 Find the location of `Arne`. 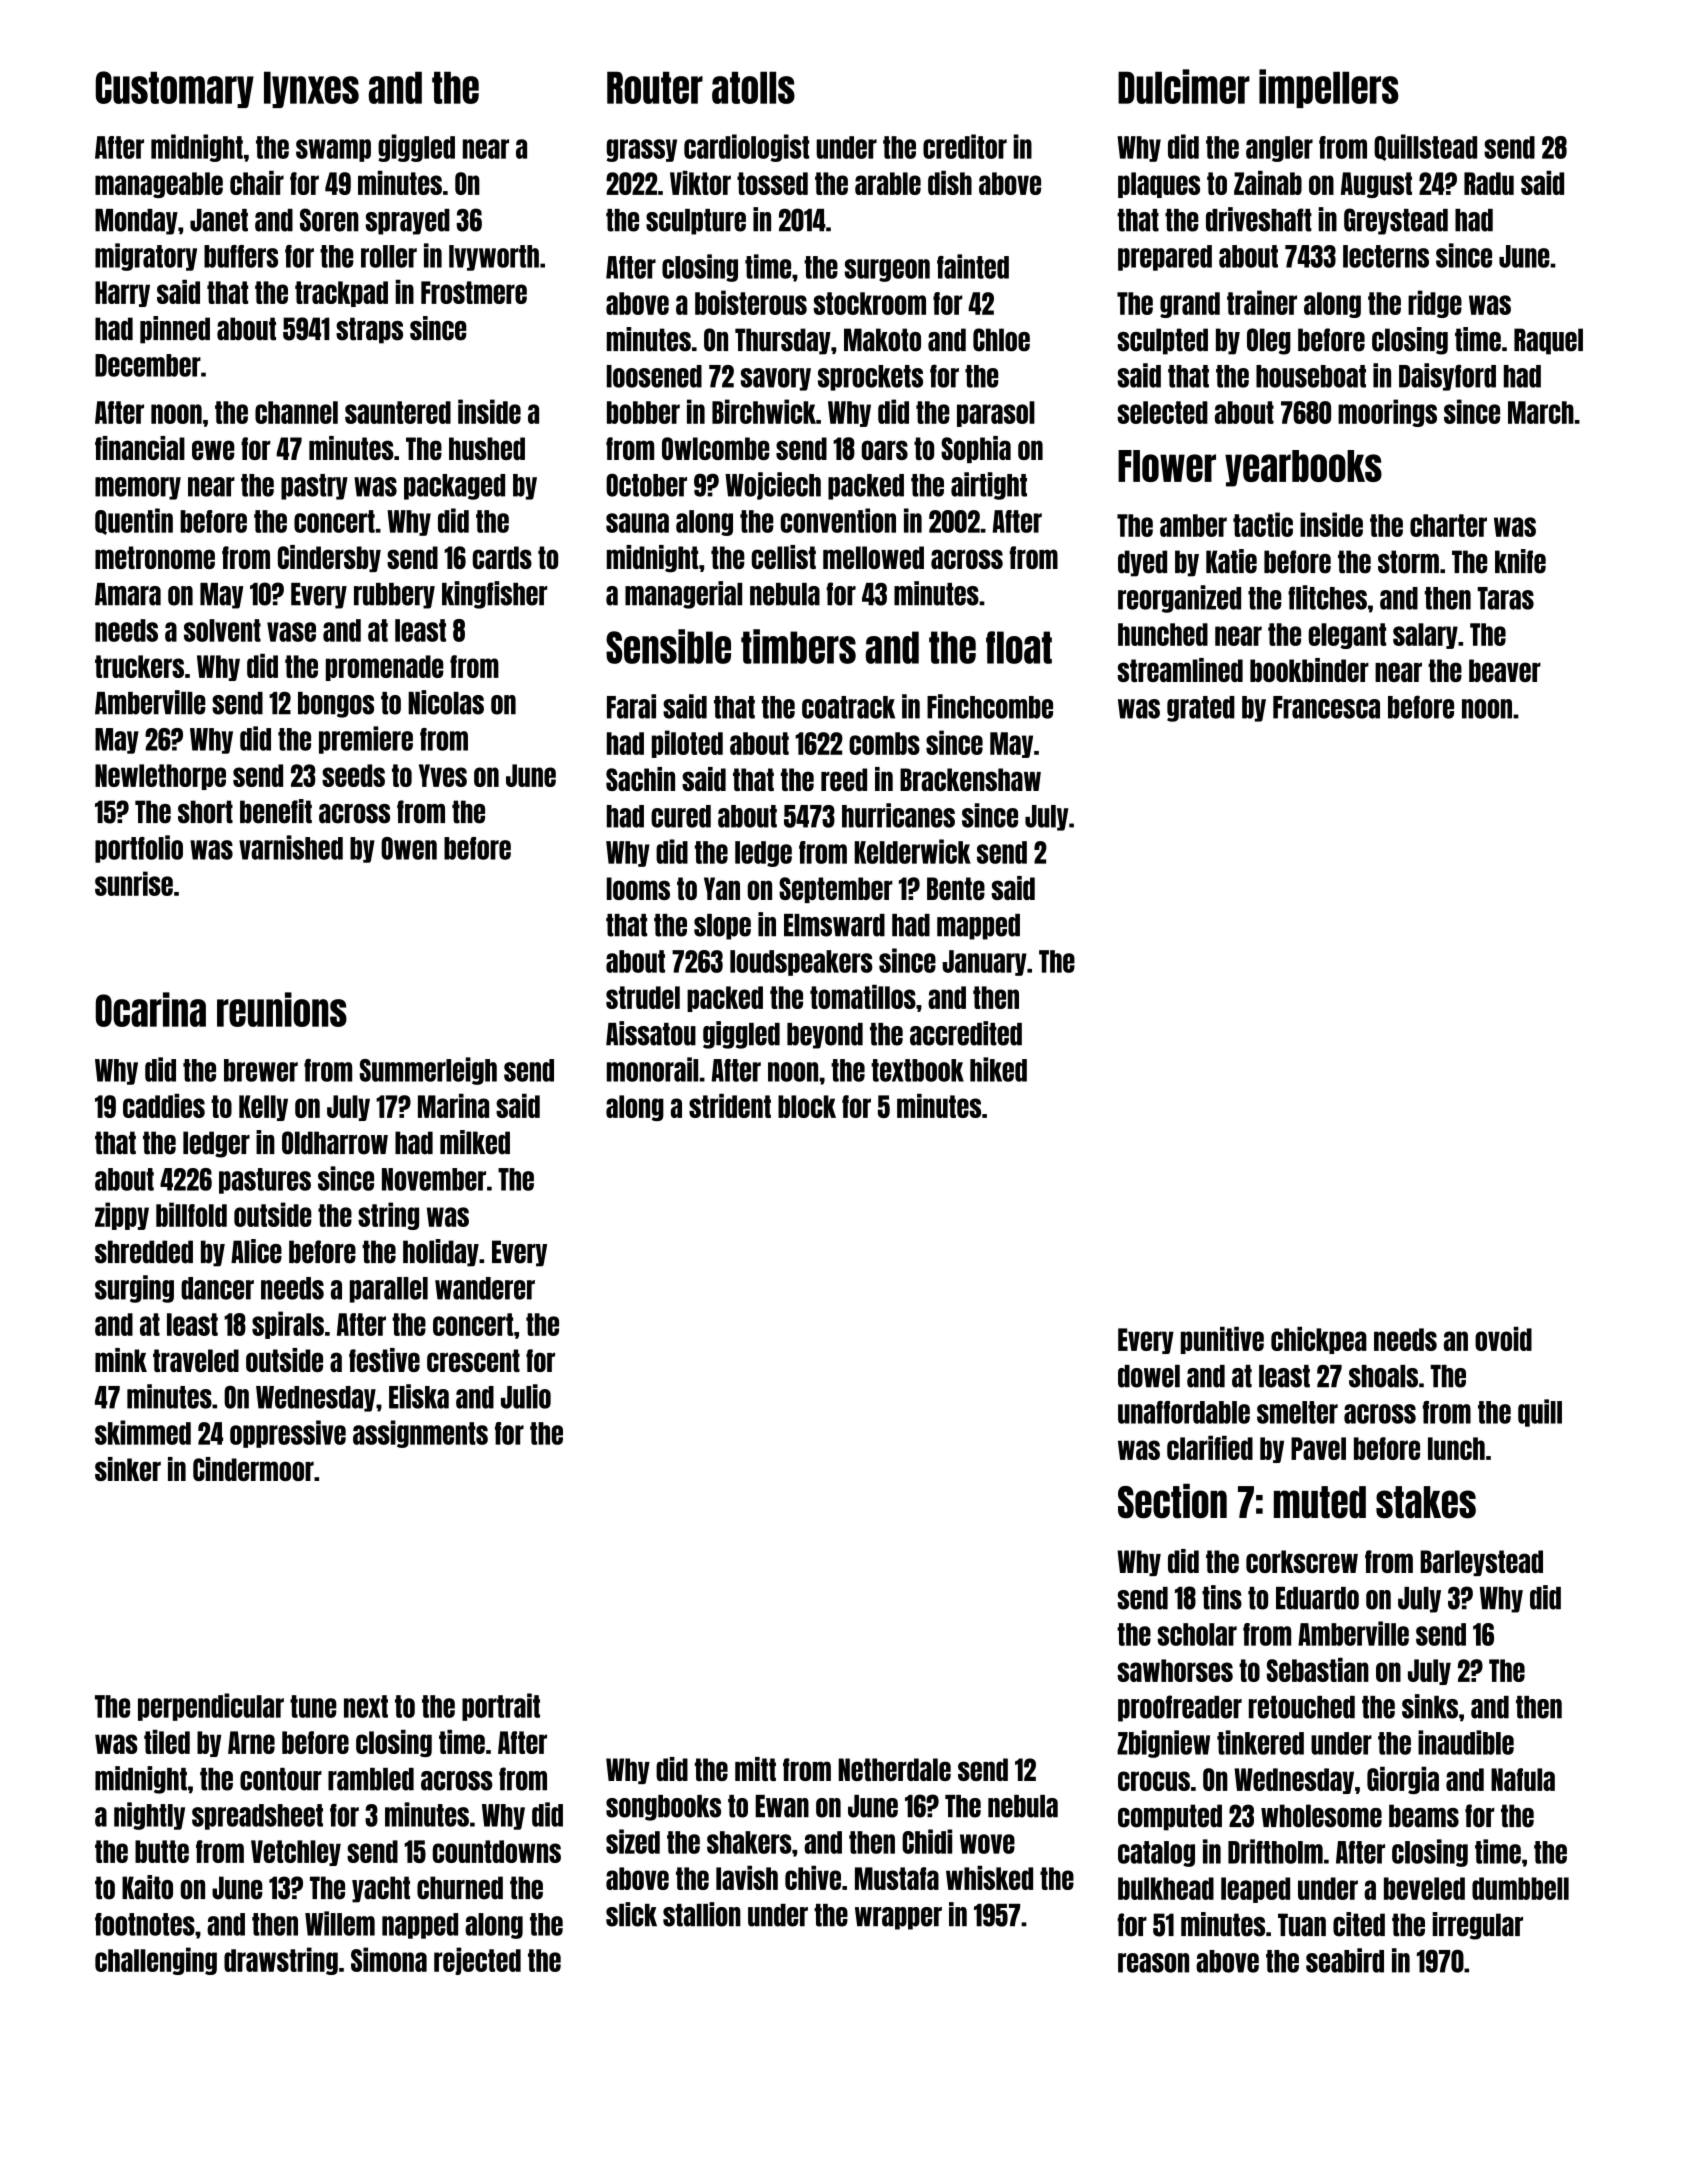

Arne is located at coordinates (251, 1742).
